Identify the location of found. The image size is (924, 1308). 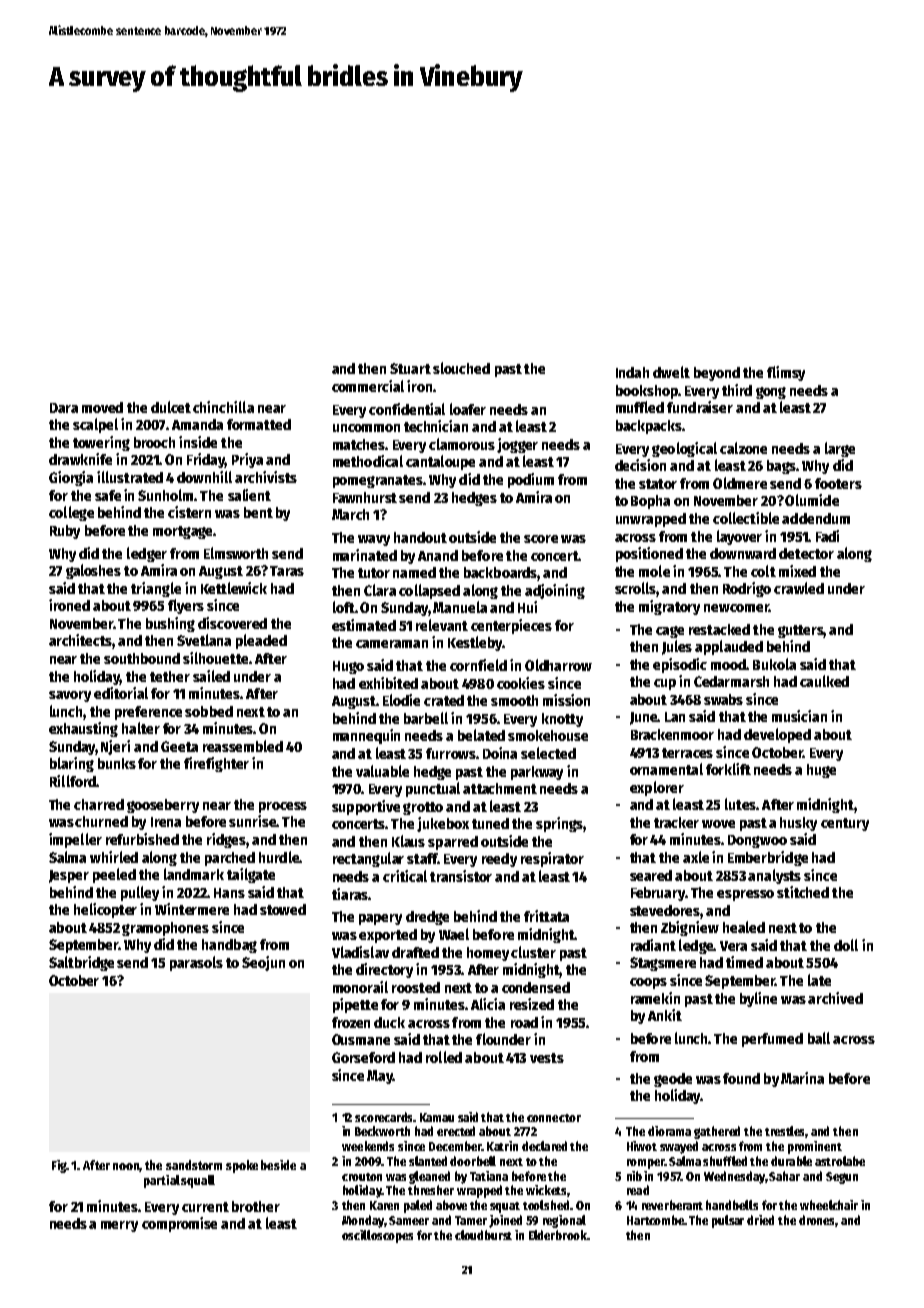
(741, 1078).
